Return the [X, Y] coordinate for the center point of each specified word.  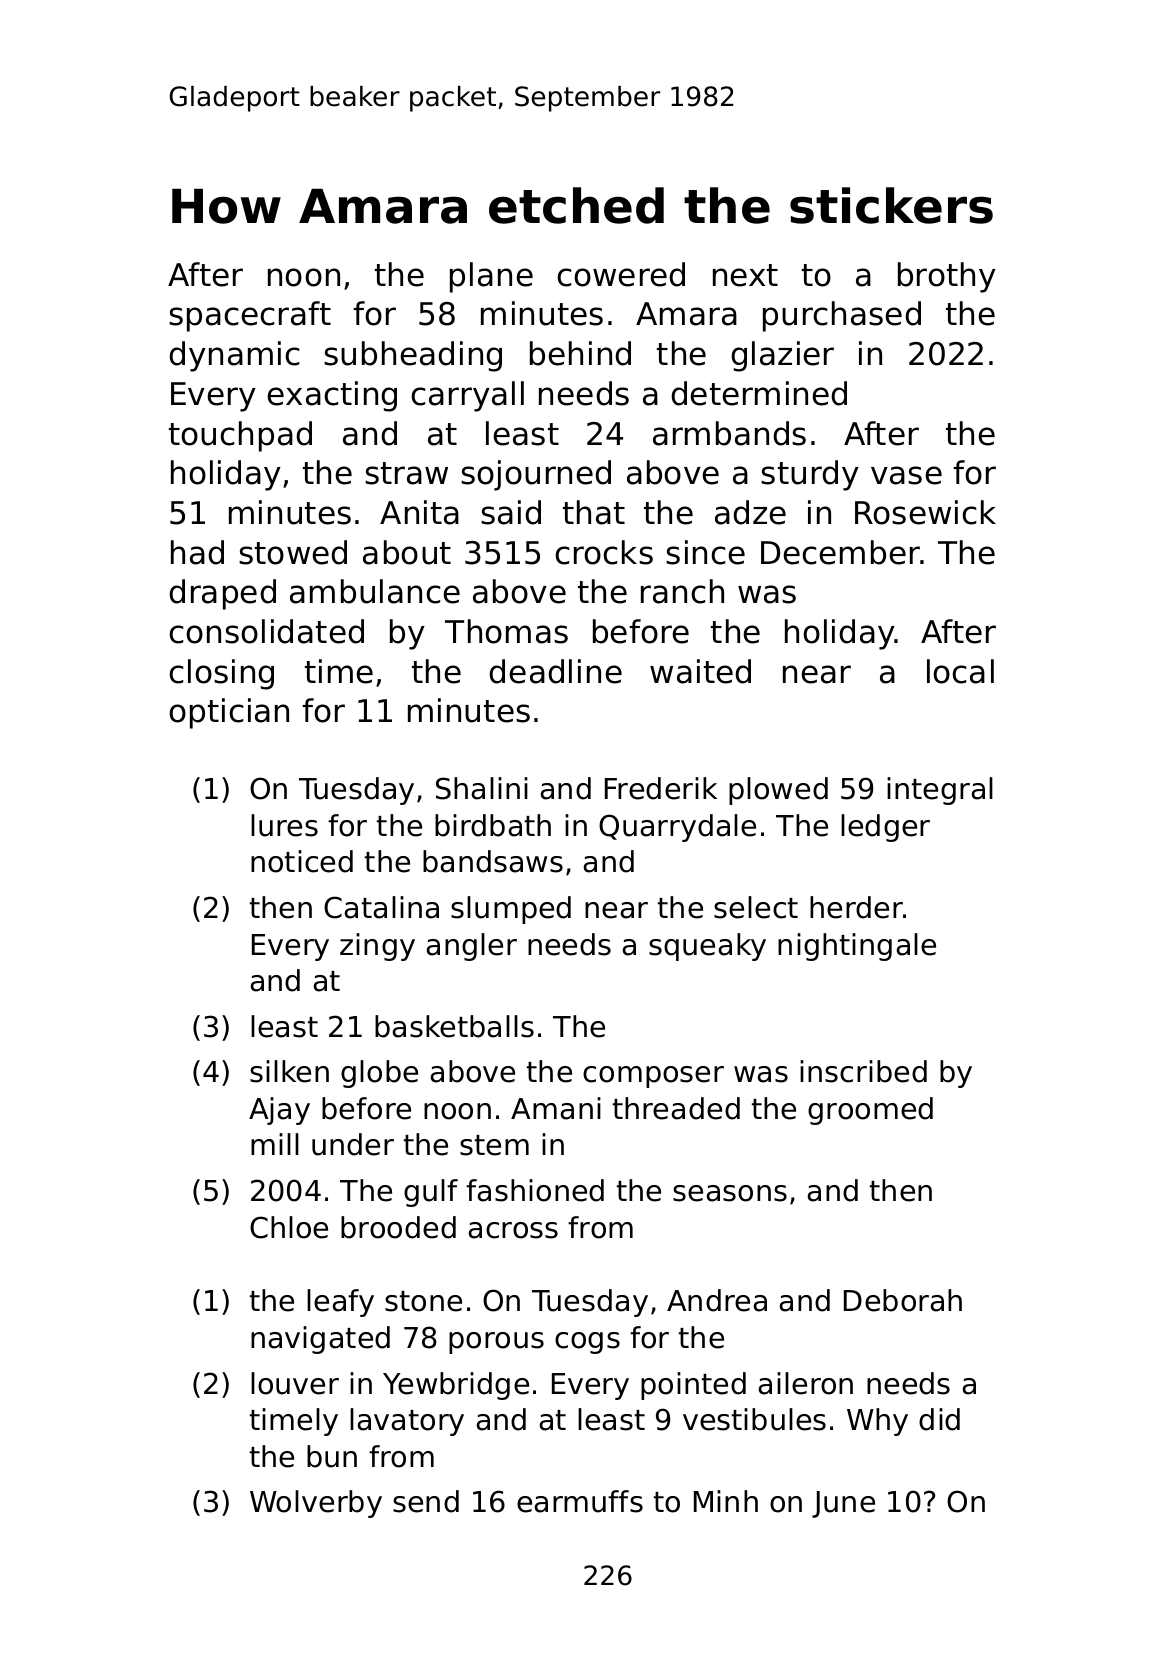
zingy [377, 947]
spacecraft [250, 316]
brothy [947, 277]
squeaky [707, 947]
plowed [778, 791]
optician [229, 713]
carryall [467, 396]
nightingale [857, 947]
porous [496, 1343]
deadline [555, 671]
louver [295, 1383]
